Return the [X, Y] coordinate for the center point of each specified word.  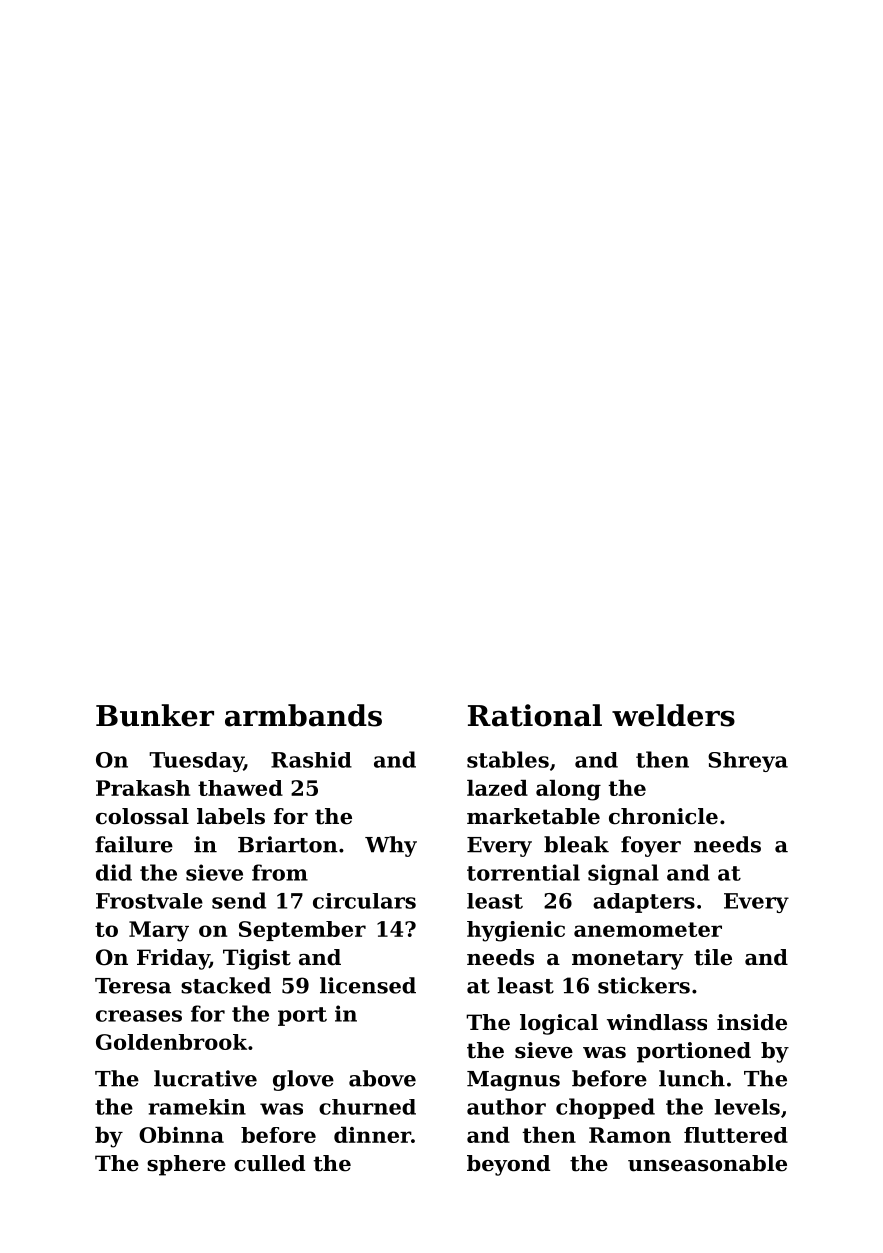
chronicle [663, 816]
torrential [523, 872]
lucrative [205, 1078]
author [506, 1106]
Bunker [155, 715]
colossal [142, 816]
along [568, 790]
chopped [605, 1108]
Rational [535, 715]
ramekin [197, 1107]
